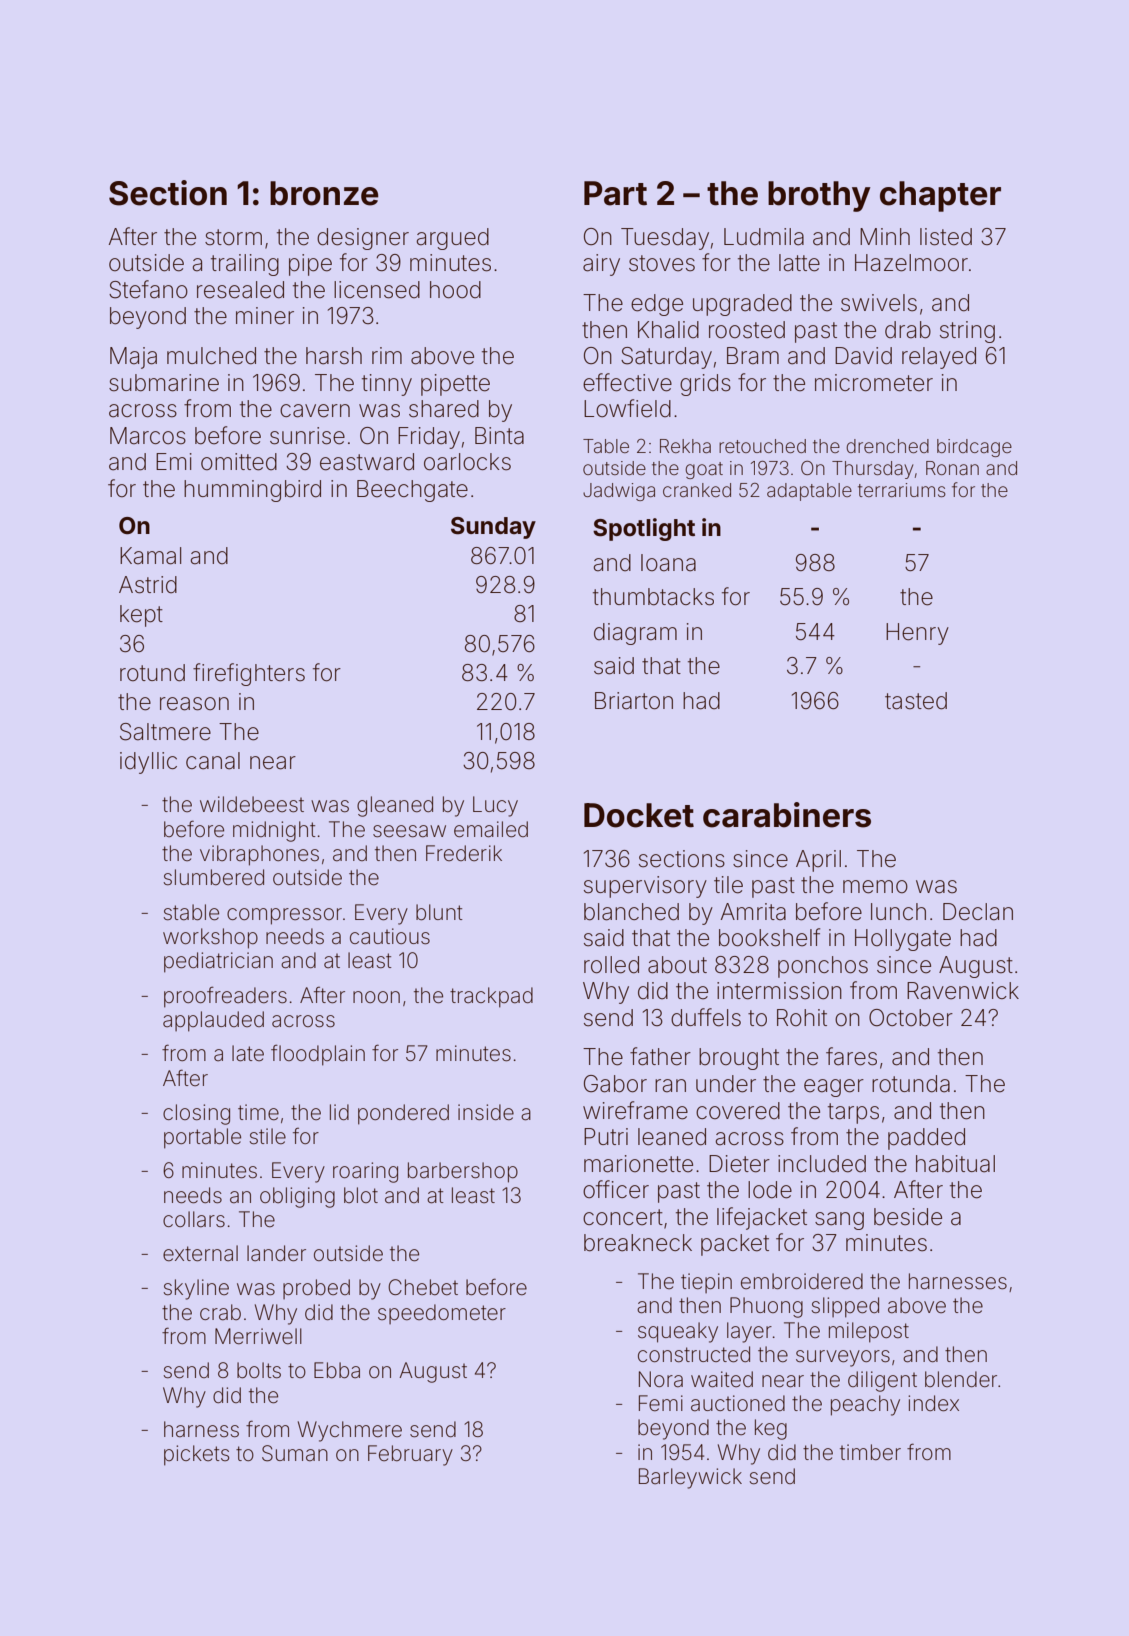 This page has height=1636, width=1129. I want to click on Saltmere, so click(165, 732).
